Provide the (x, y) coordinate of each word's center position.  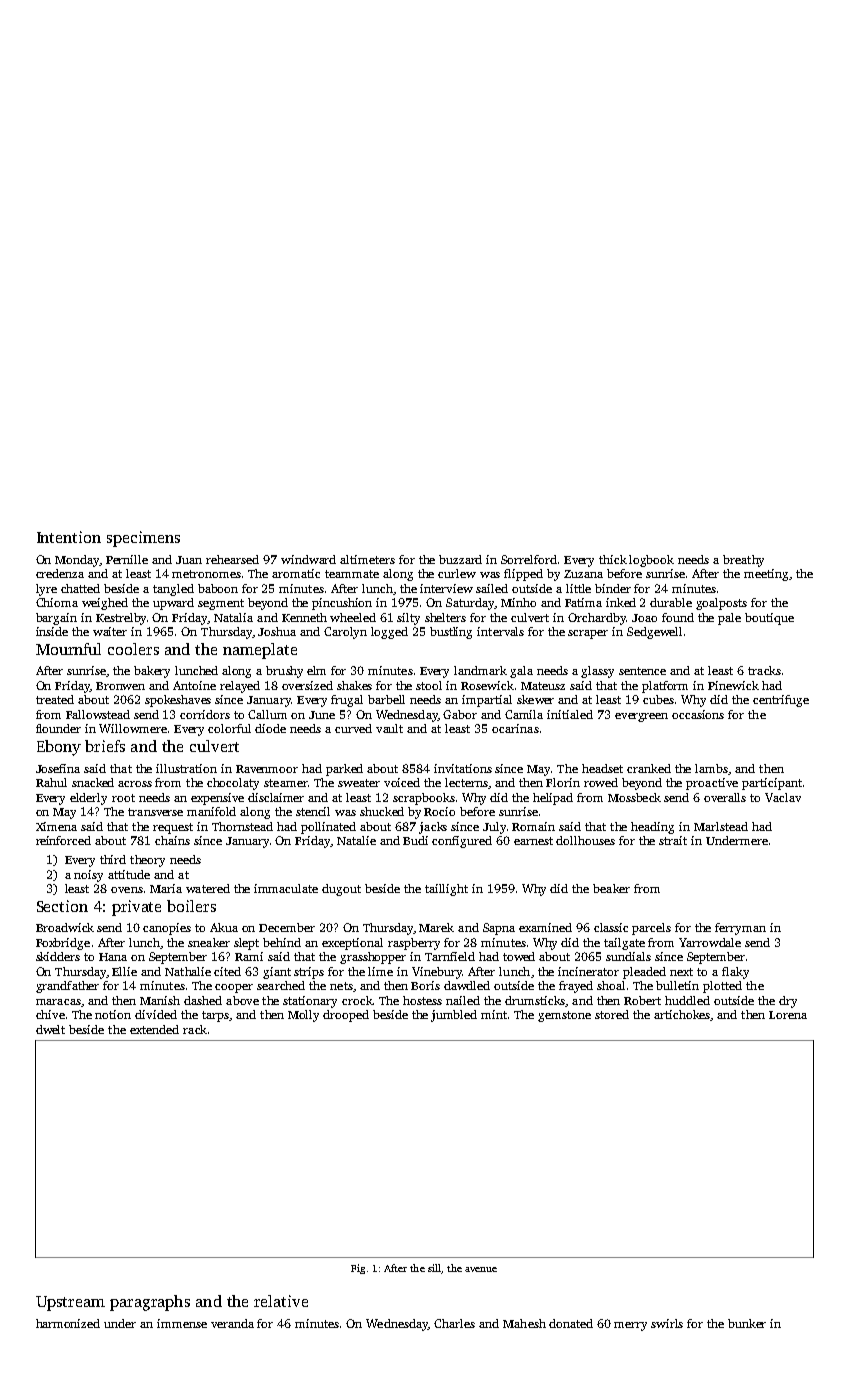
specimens (143, 539)
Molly (303, 1016)
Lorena (788, 1015)
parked (344, 770)
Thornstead (242, 826)
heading (652, 828)
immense (182, 1323)
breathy (743, 561)
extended (154, 1029)
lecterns (466, 782)
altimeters (367, 559)
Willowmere (133, 728)
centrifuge (781, 701)
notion (113, 1014)
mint (494, 1014)
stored (612, 1014)
